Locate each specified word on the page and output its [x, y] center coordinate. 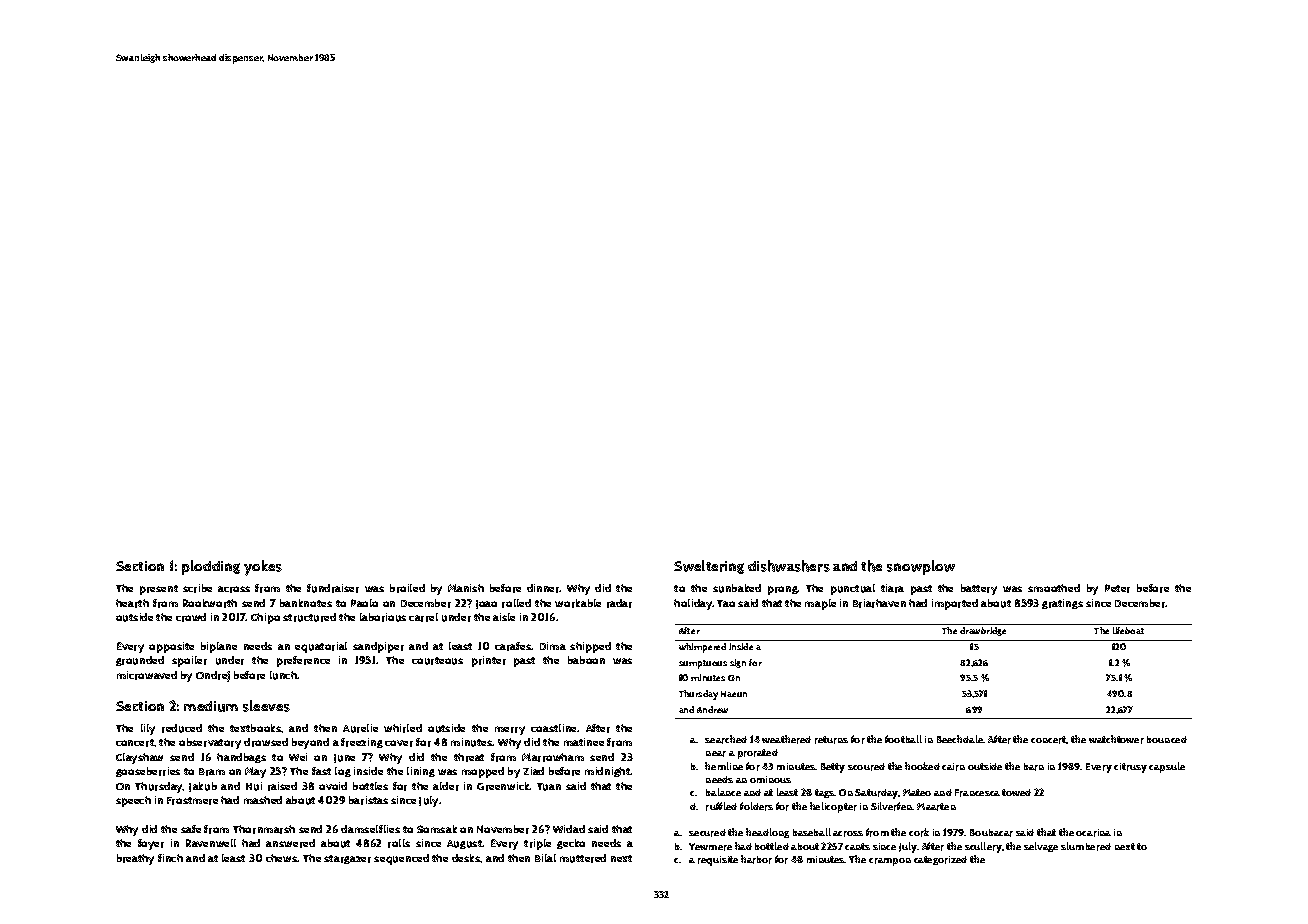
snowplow [921, 567]
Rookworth [210, 603]
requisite [718, 861]
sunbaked [737, 588]
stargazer [347, 859]
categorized [940, 860]
